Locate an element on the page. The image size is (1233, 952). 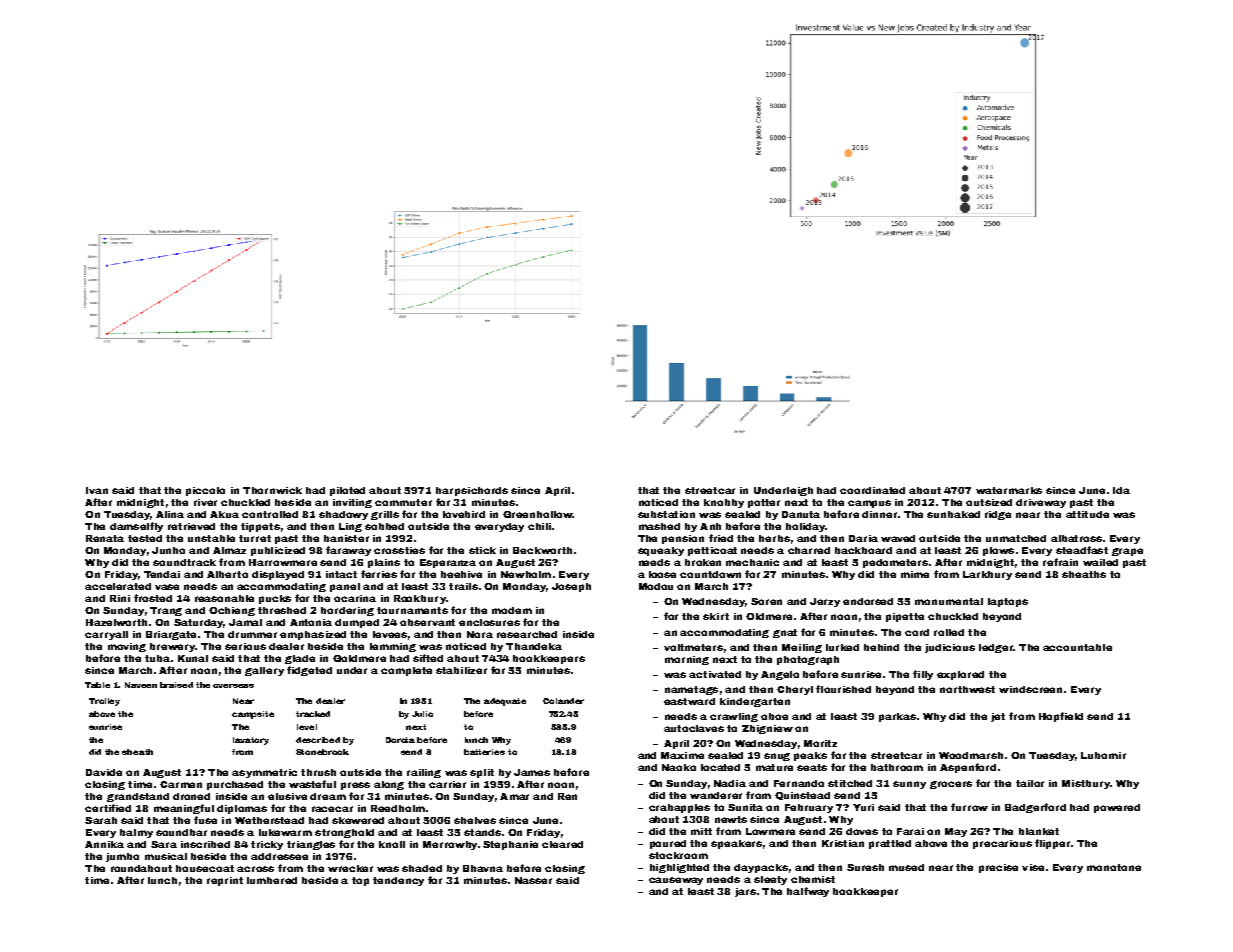
reprint is located at coordinates (225, 881).
